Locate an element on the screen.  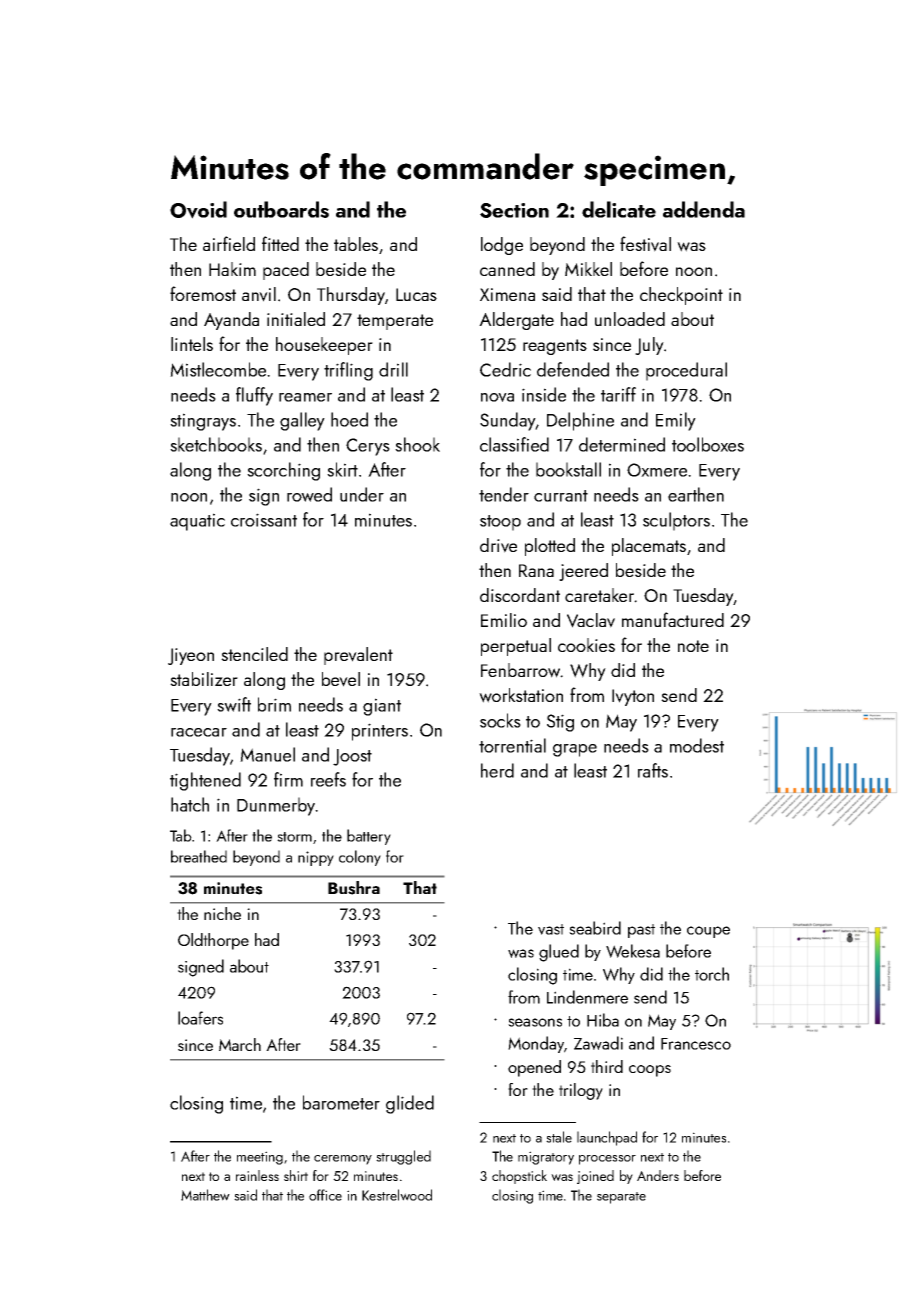
outboards is located at coordinates (281, 209).
